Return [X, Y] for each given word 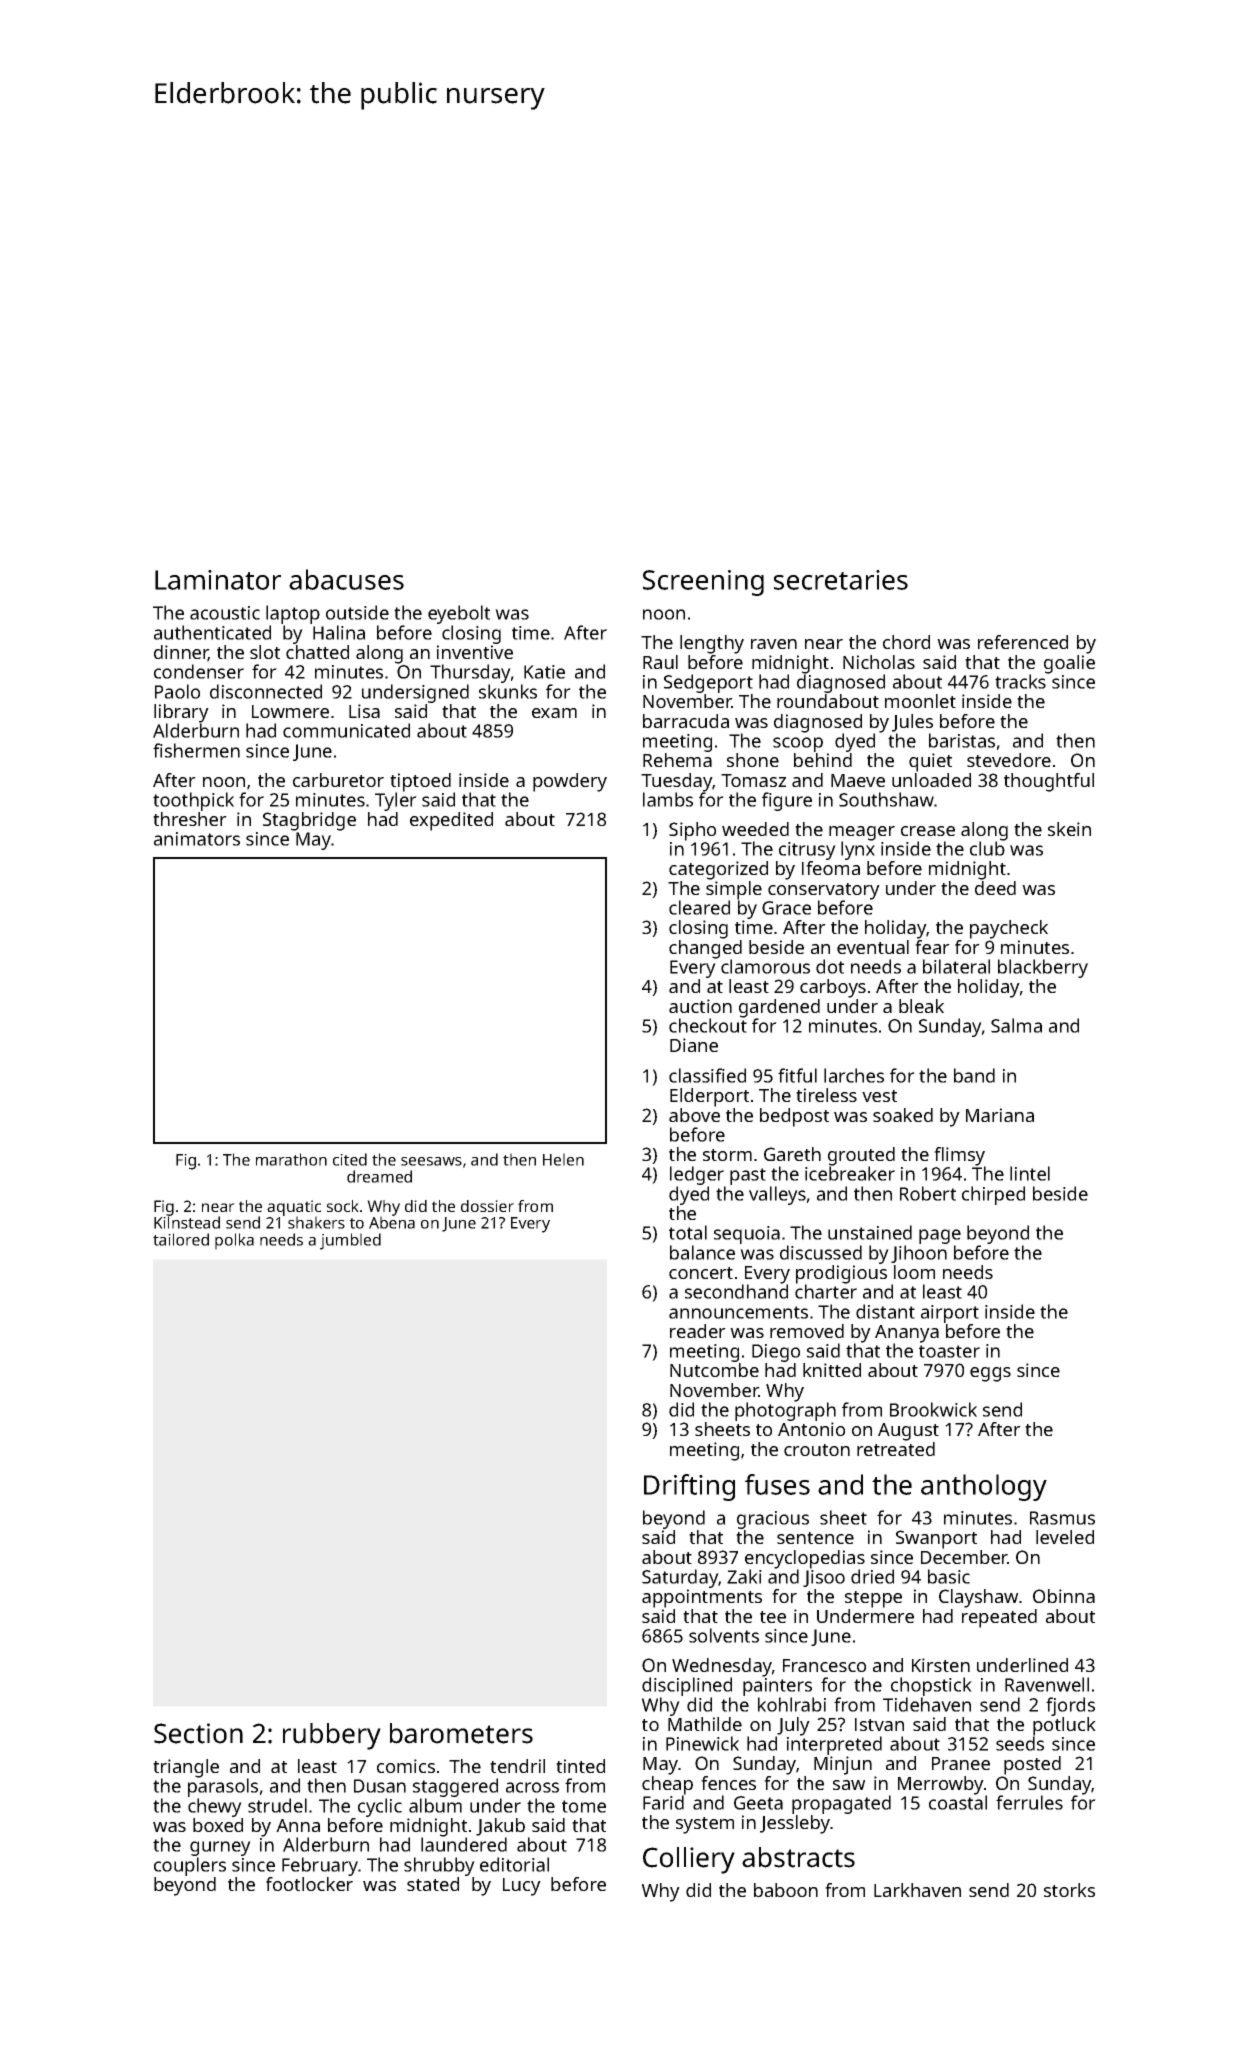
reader [698, 1331]
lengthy [712, 644]
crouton [817, 1450]
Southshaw [886, 799]
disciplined [687, 1686]
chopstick [931, 1686]
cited [350, 1159]
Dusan [380, 1786]
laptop [293, 614]
